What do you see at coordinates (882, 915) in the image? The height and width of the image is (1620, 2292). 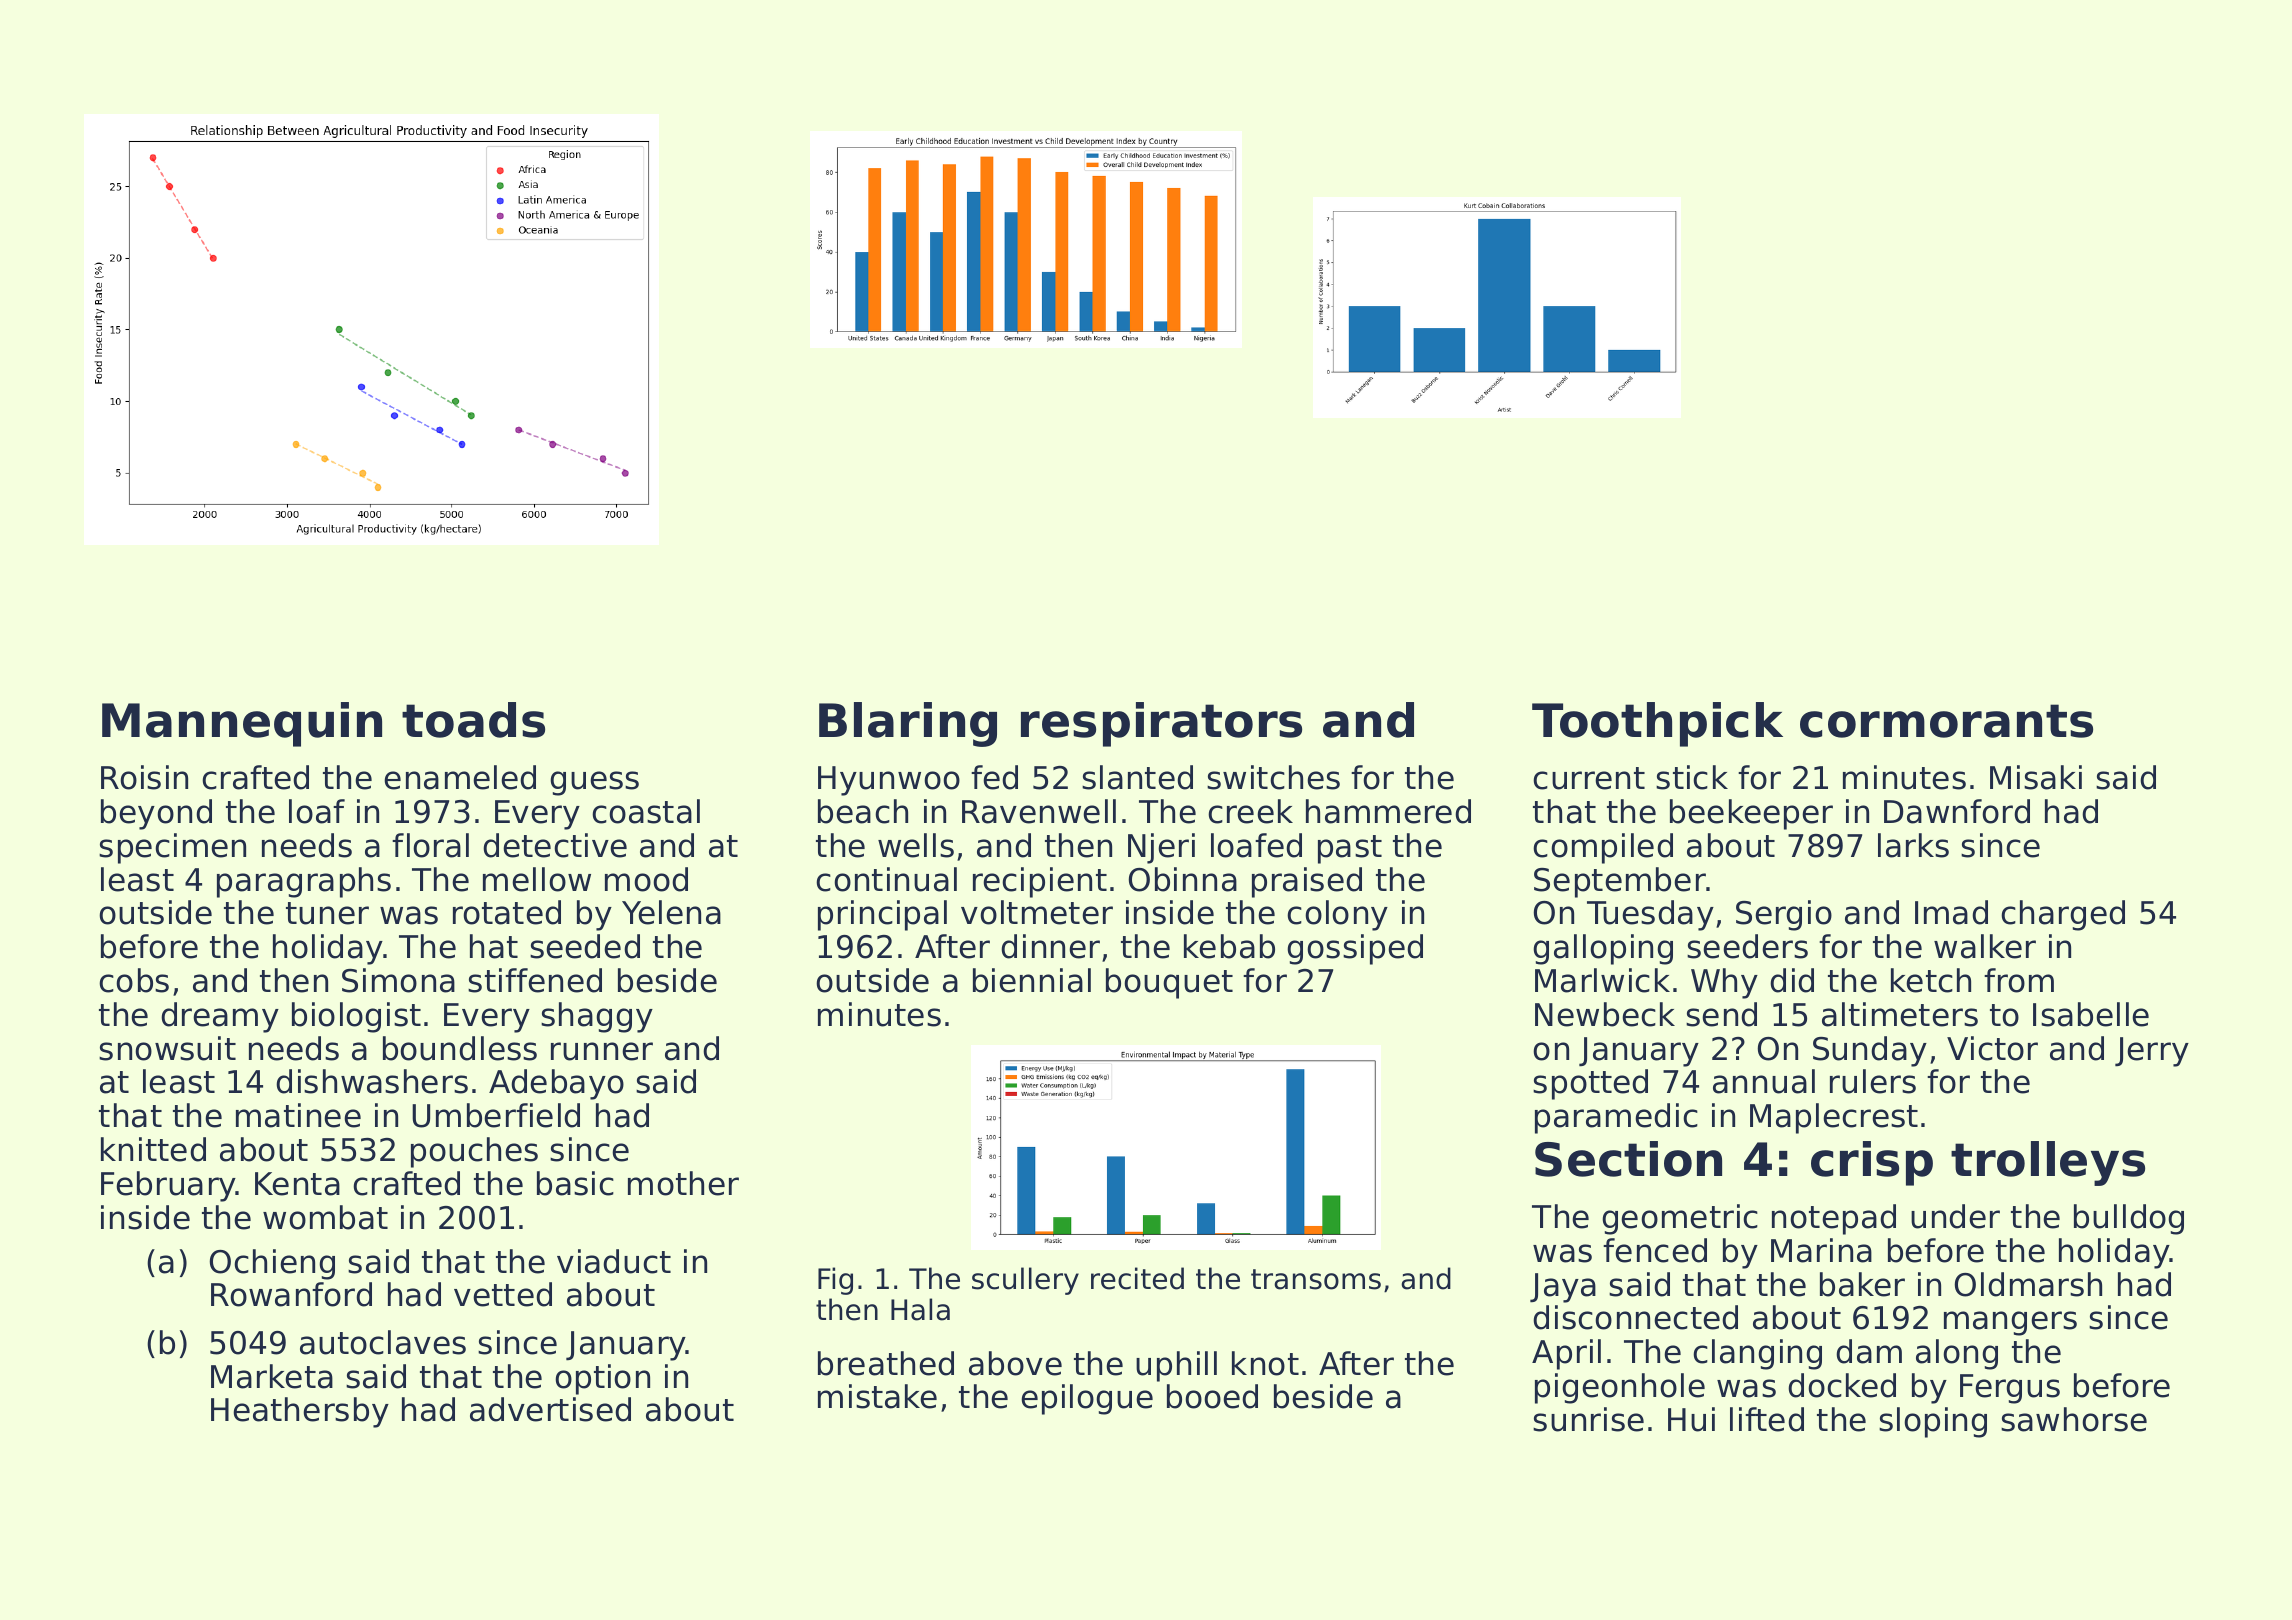 I see `principal` at bounding box center [882, 915].
